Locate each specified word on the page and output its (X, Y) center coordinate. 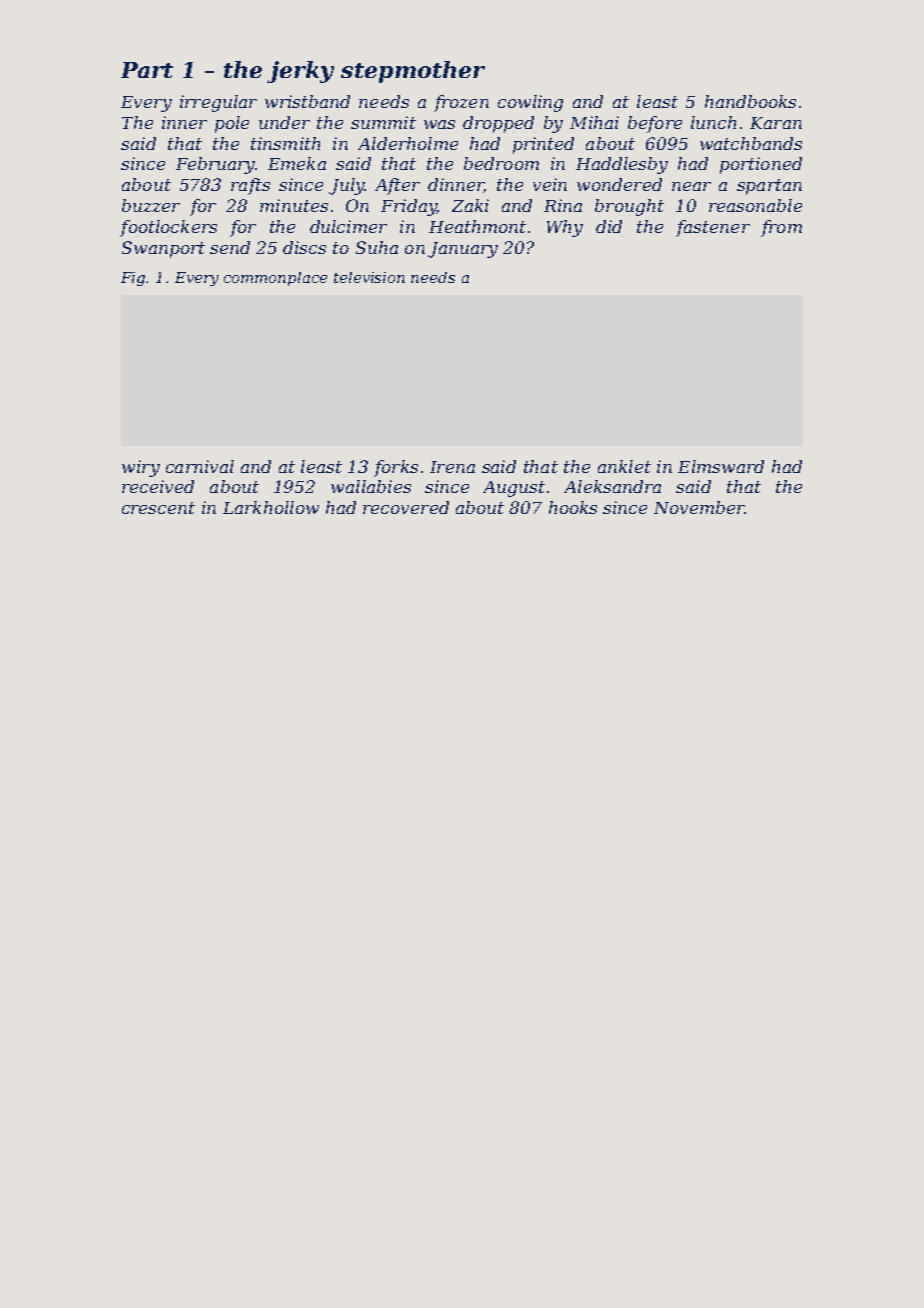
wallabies (371, 486)
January (463, 250)
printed (543, 145)
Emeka (297, 163)
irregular (218, 103)
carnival (200, 466)
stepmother (413, 72)
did (609, 226)
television (369, 277)
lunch (713, 122)
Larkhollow (271, 507)
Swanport (163, 249)
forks (396, 468)
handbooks (750, 101)
